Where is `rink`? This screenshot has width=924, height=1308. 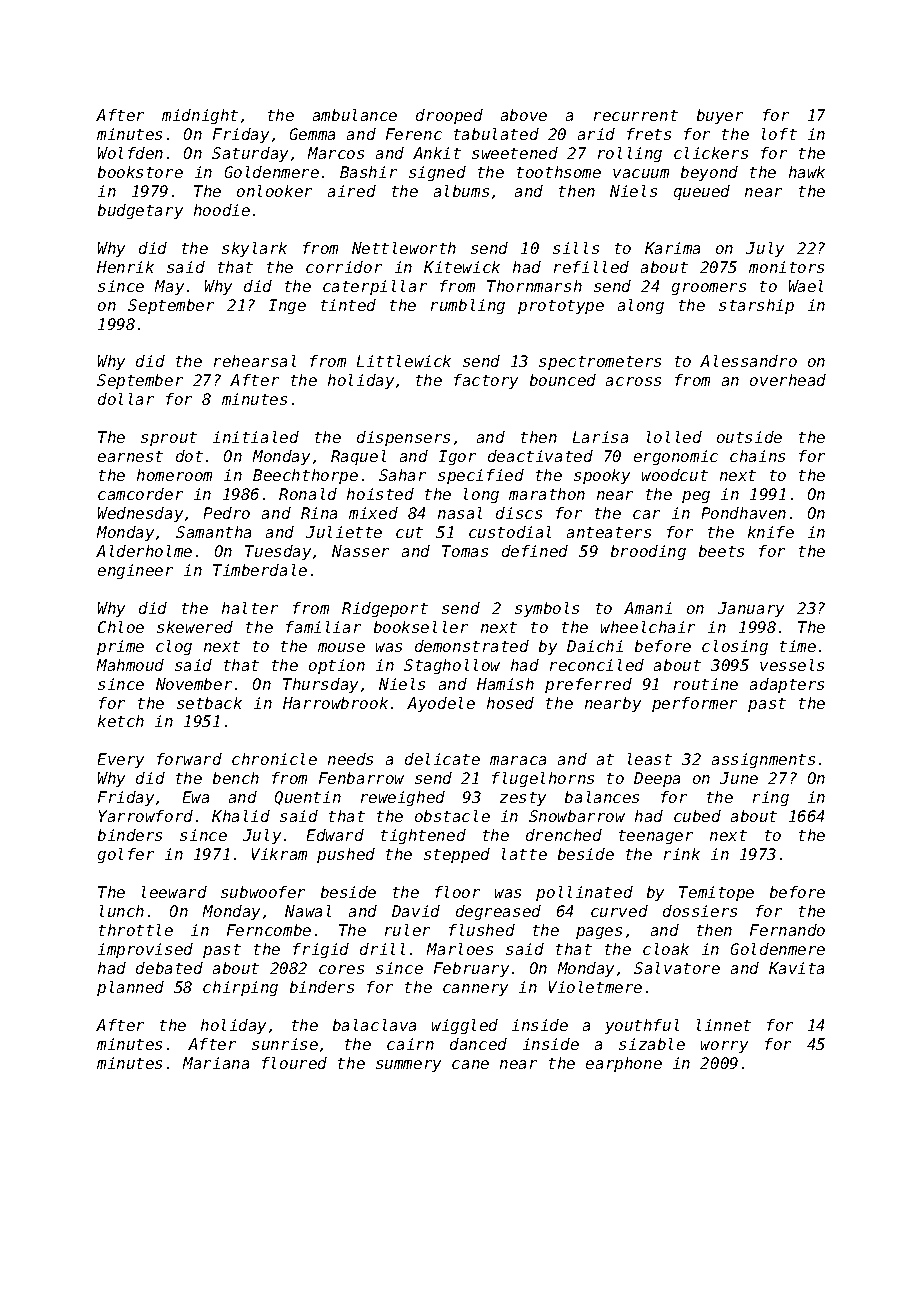 rink is located at coordinates (682, 854).
